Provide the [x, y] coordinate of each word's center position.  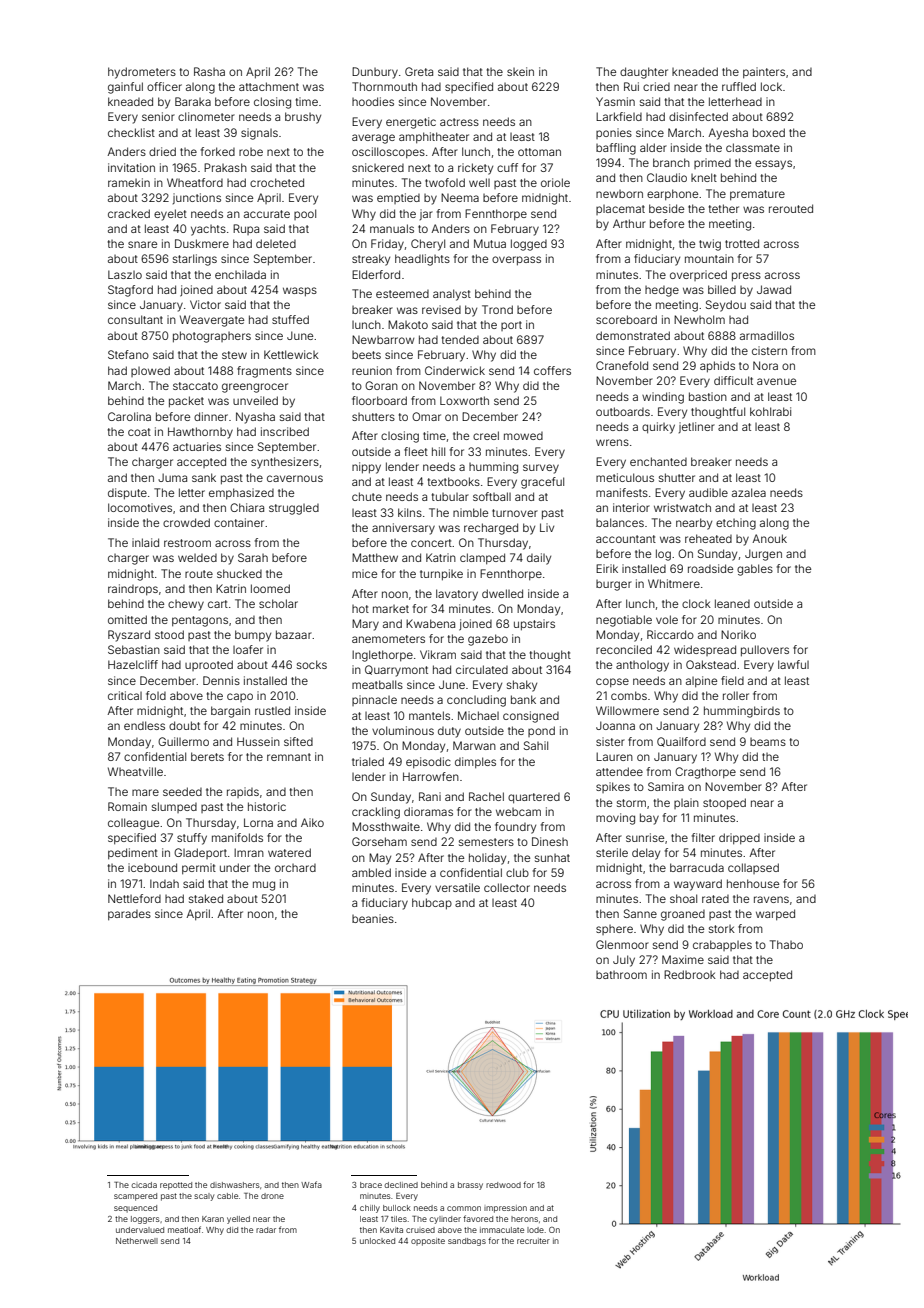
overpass [516, 261]
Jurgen [763, 555]
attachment [269, 86]
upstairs [534, 625]
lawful [793, 664]
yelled [238, 1220]
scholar [278, 603]
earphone [672, 194]
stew [234, 355]
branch [671, 162]
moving [615, 819]
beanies [373, 918]
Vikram [438, 654]
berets [207, 756]
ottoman [539, 152]
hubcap [432, 904]
